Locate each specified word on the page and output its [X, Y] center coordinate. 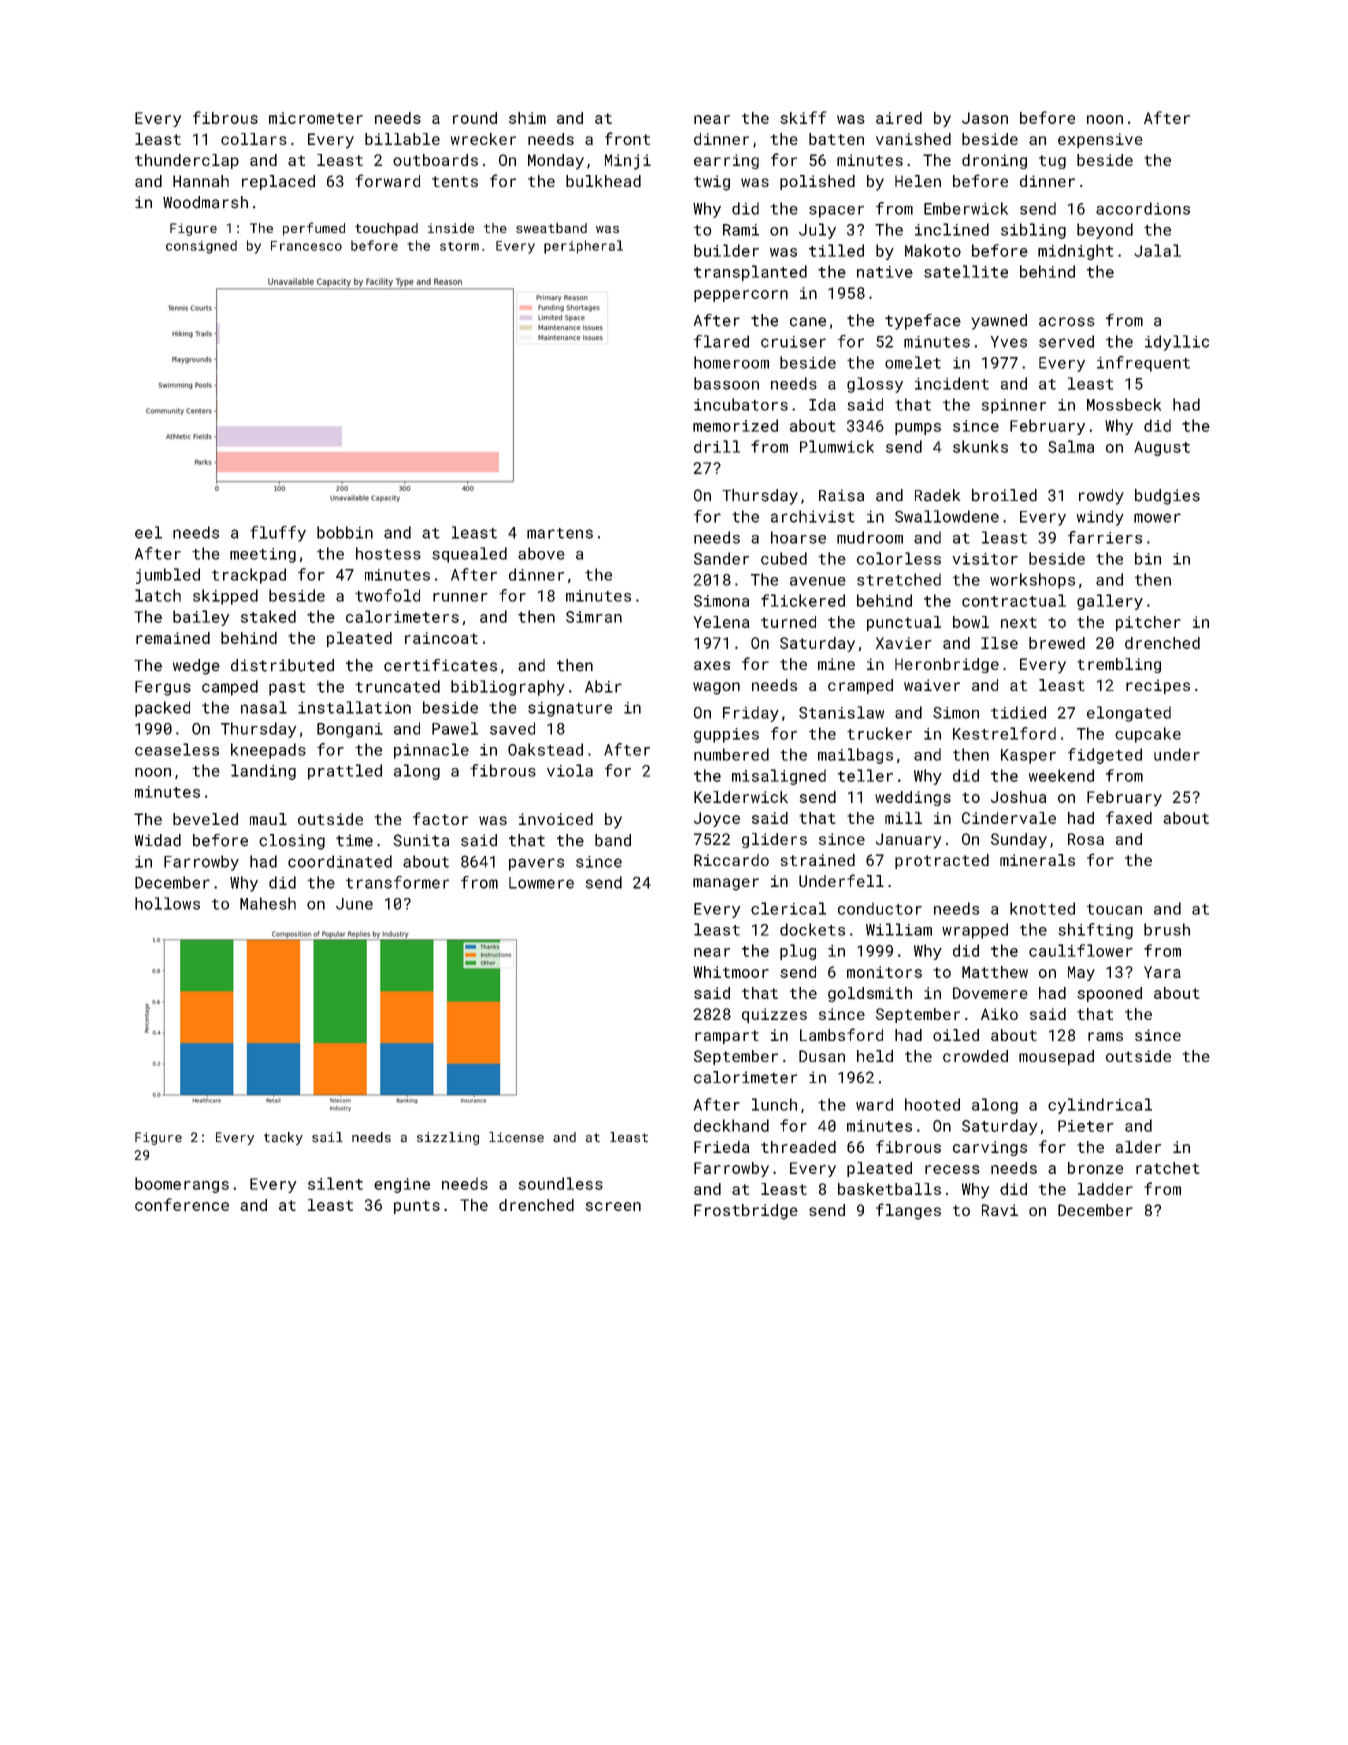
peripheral [583, 247]
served [1066, 341]
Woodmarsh [205, 202]
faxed [1129, 817]
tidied [1018, 712]
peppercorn [741, 296]
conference [182, 1204]
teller [865, 775]
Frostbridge [746, 1212]
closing [292, 842]
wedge [196, 667]
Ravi [1000, 1210]
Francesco [306, 246]
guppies [726, 735]
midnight [1075, 252]
